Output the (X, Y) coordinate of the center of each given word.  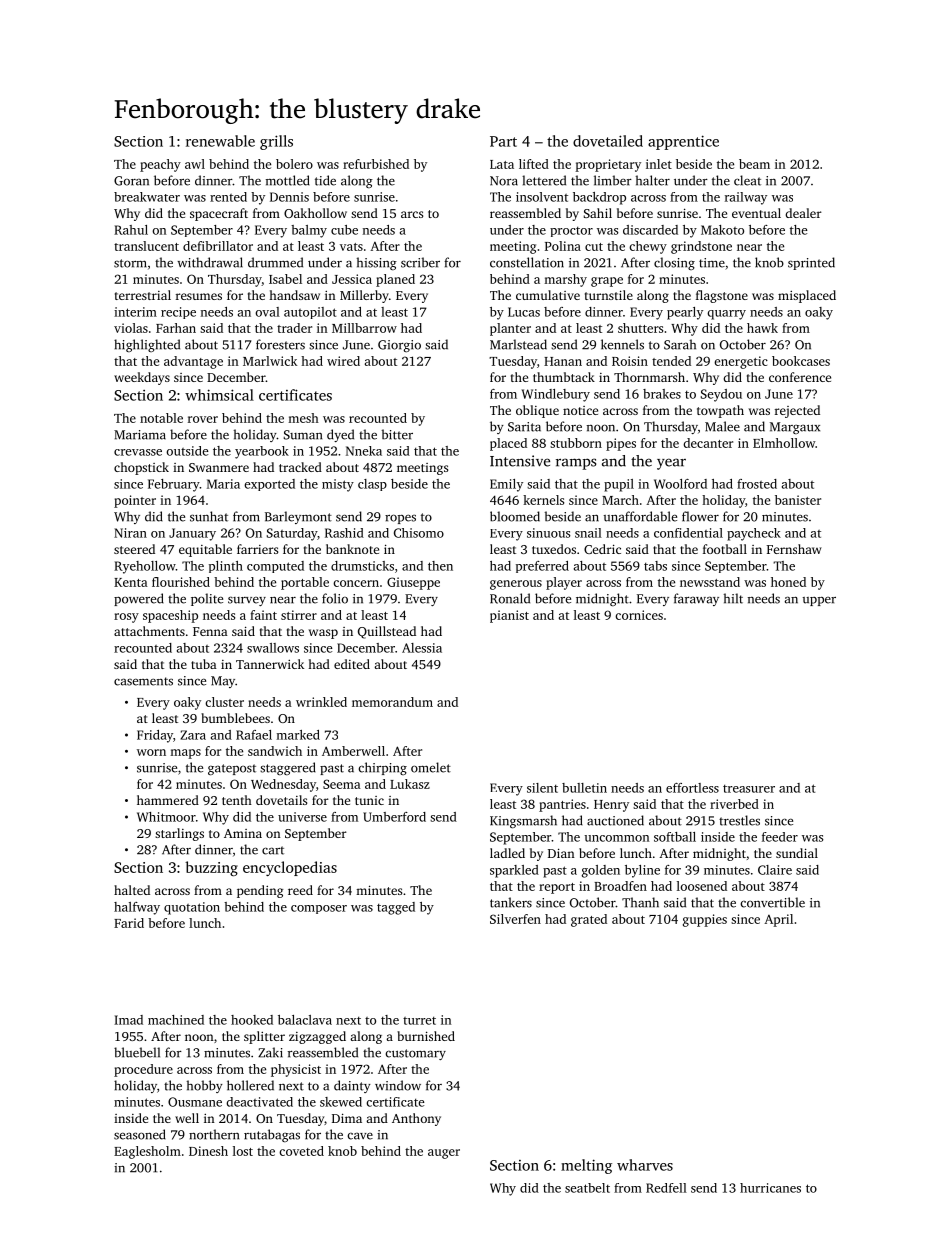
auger (444, 1154)
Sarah (680, 344)
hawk (762, 328)
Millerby (364, 296)
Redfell (666, 1188)
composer (319, 909)
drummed (275, 262)
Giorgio (399, 346)
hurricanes (770, 1188)
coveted (301, 1151)
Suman (303, 435)
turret (419, 1021)
